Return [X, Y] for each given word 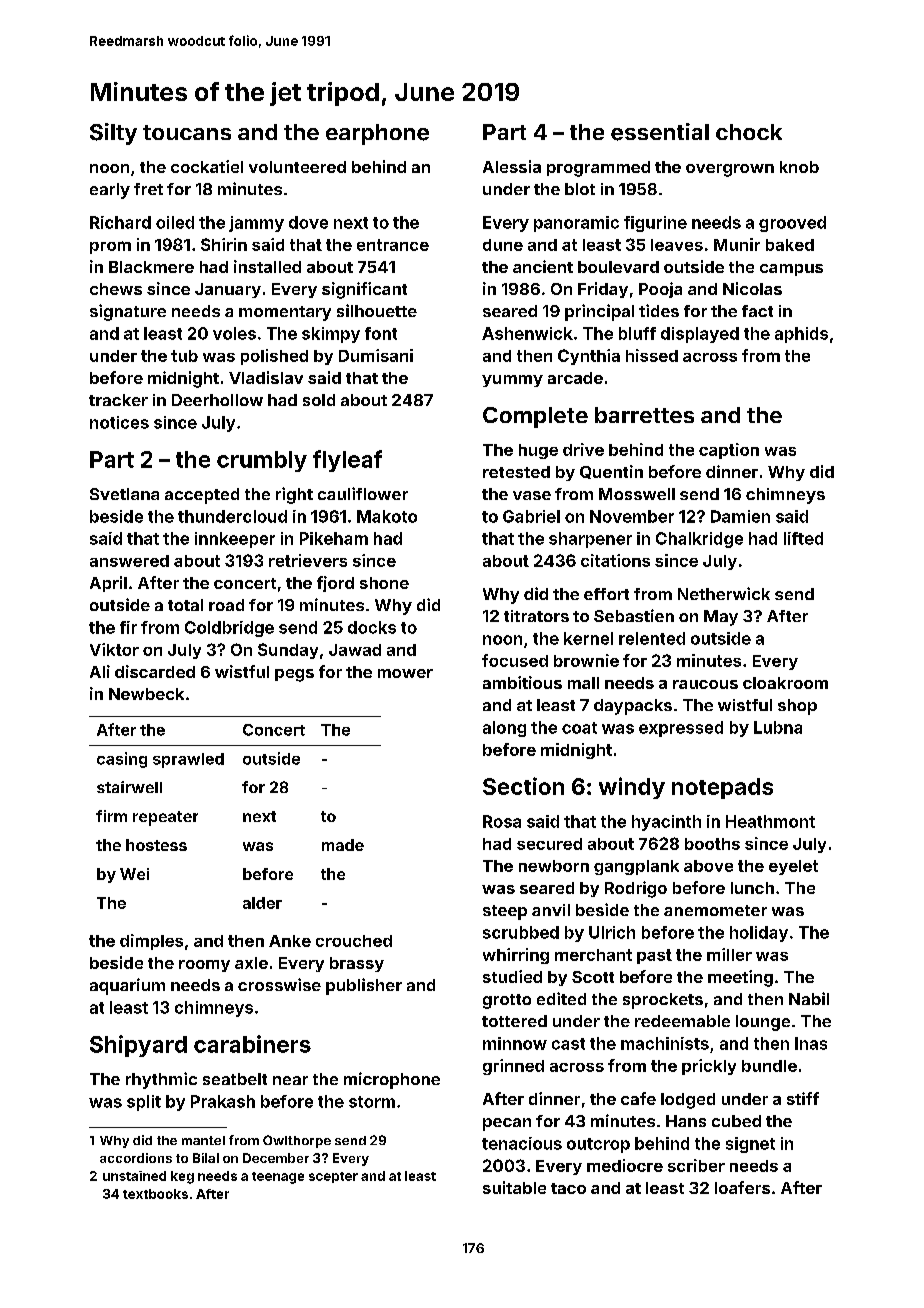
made [343, 845]
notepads [722, 788]
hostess [156, 845]
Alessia [512, 166]
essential [660, 132]
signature [128, 312]
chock [749, 132]
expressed [681, 729]
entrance [393, 245]
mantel [203, 1140]
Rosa [502, 821]
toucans [187, 132]
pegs [294, 675]
